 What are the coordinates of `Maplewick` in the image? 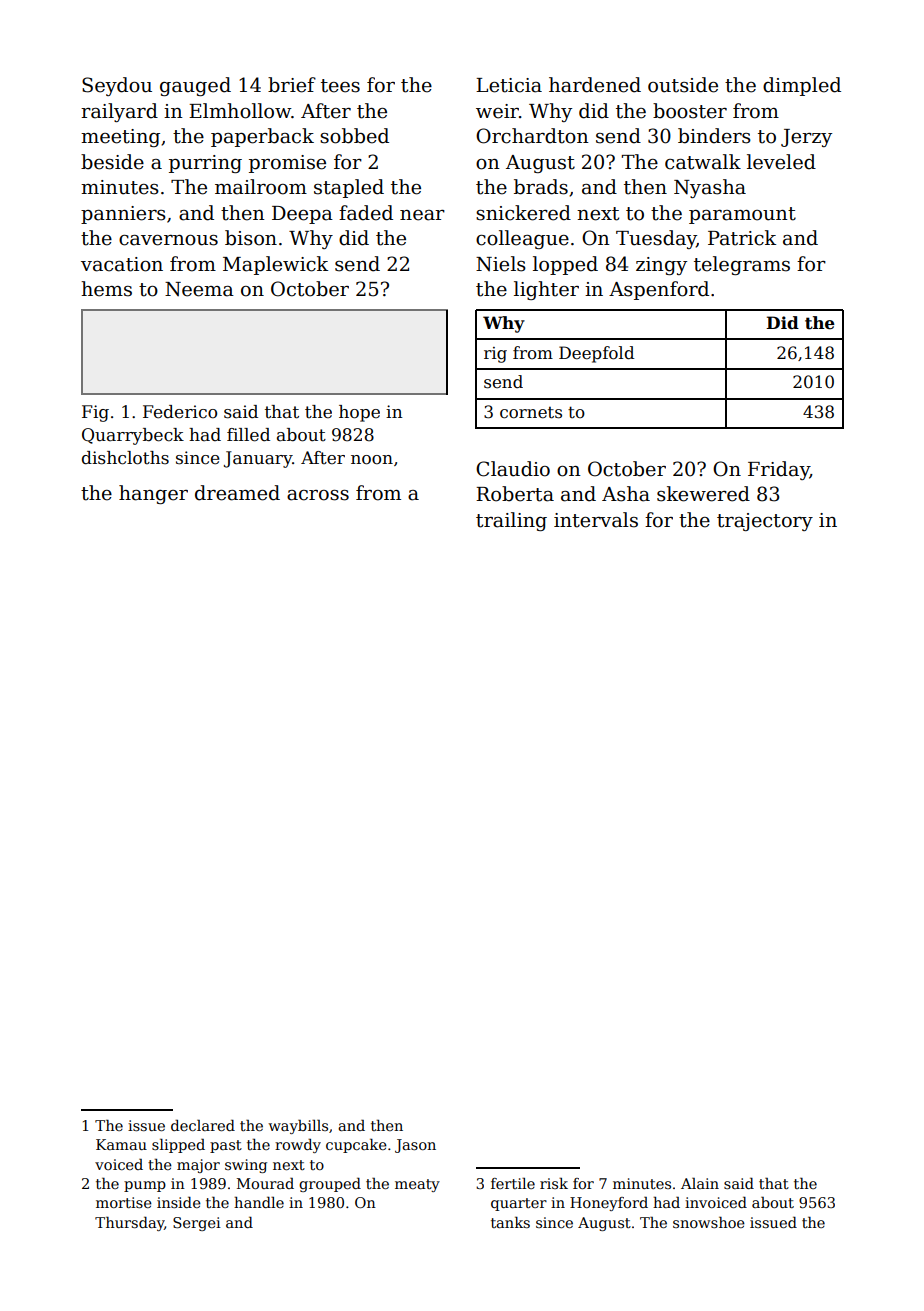 It's located at (275, 265).
